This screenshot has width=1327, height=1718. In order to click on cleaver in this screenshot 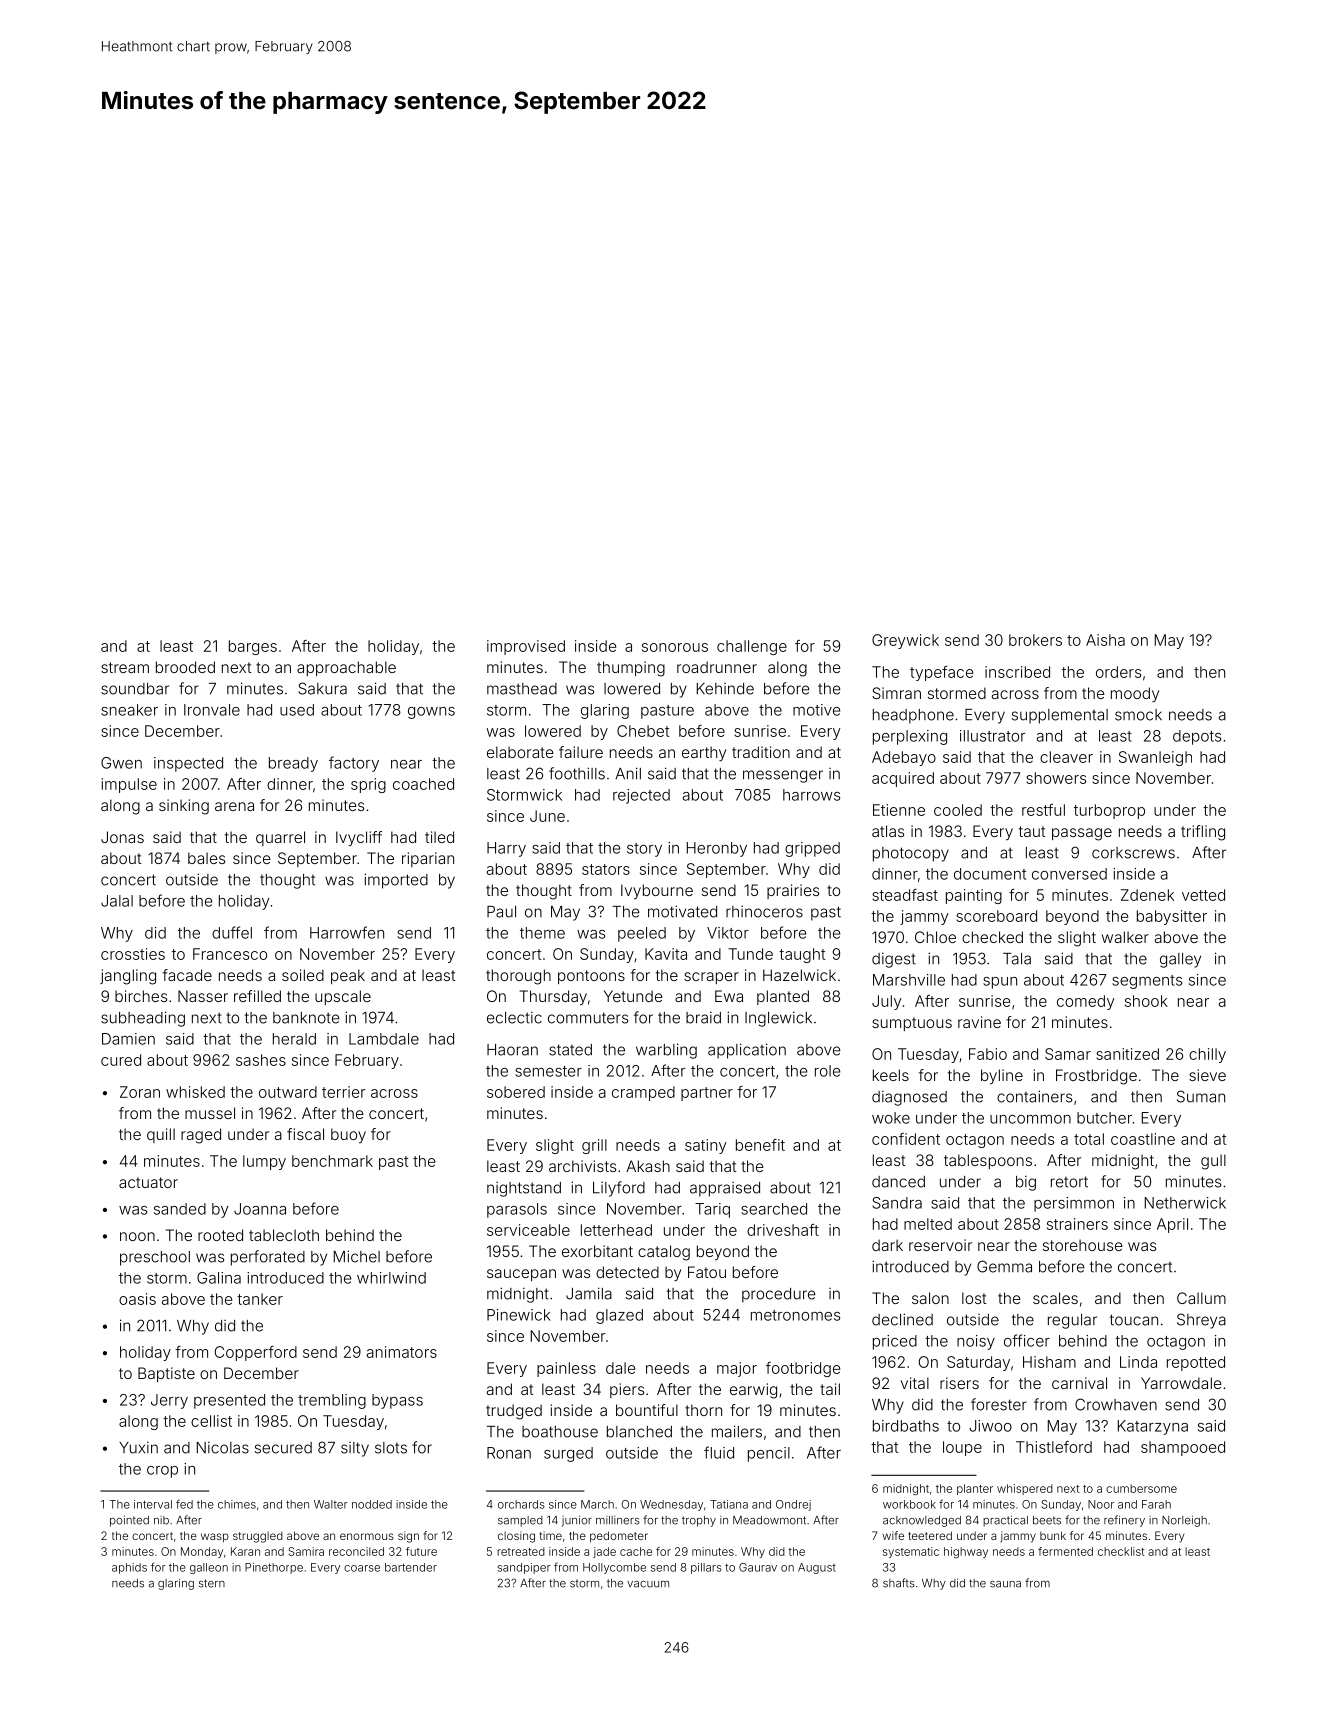, I will do `click(1066, 757)`.
